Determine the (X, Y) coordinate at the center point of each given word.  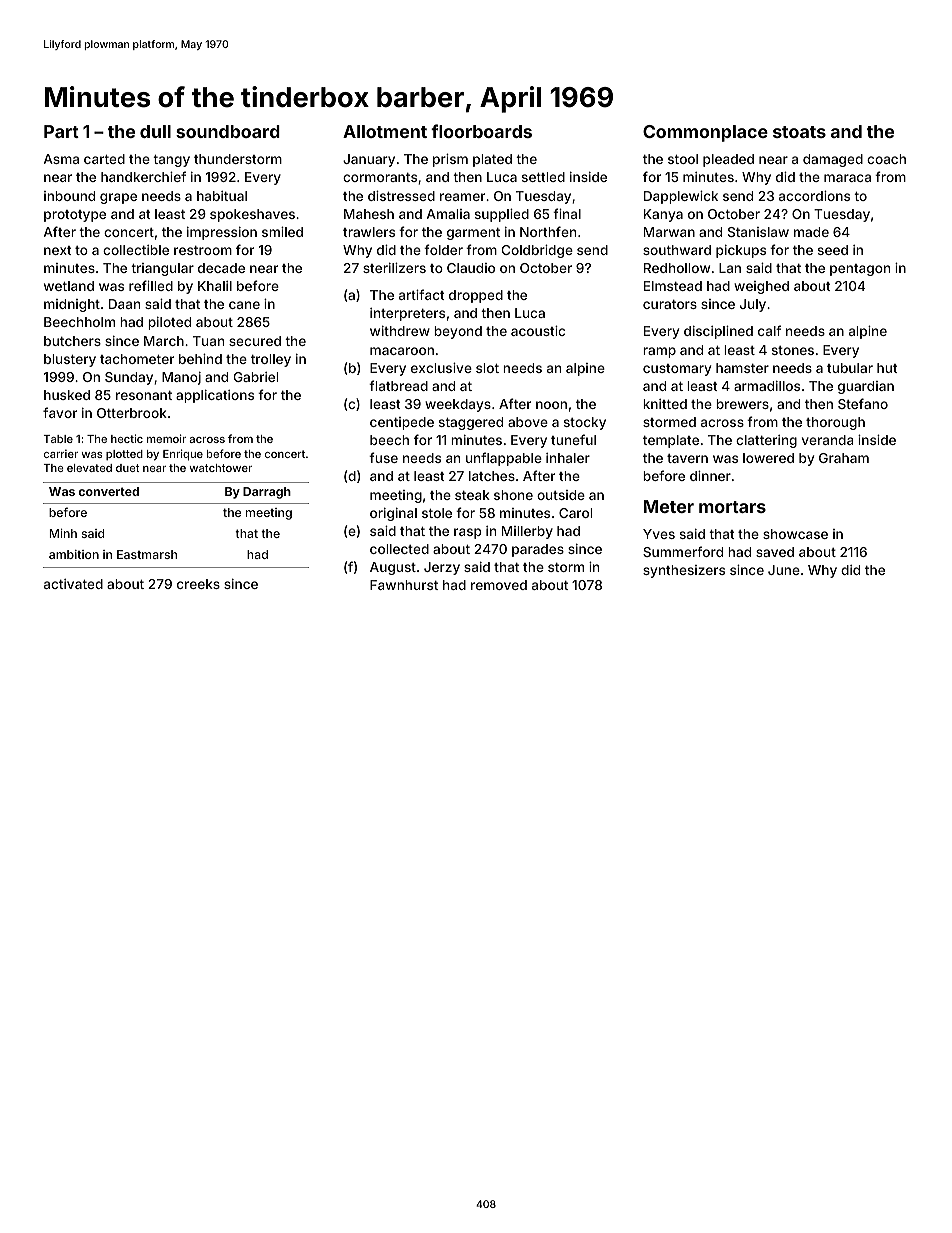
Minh (63, 533)
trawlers (369, 232)
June (784, 570)
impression (222, 233)
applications (215, 396)
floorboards (481, 131)
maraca (847, 178)
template (671, 441)
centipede (402, 423)
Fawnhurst (404, 585)
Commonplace (705, 133)
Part (61, 131)
